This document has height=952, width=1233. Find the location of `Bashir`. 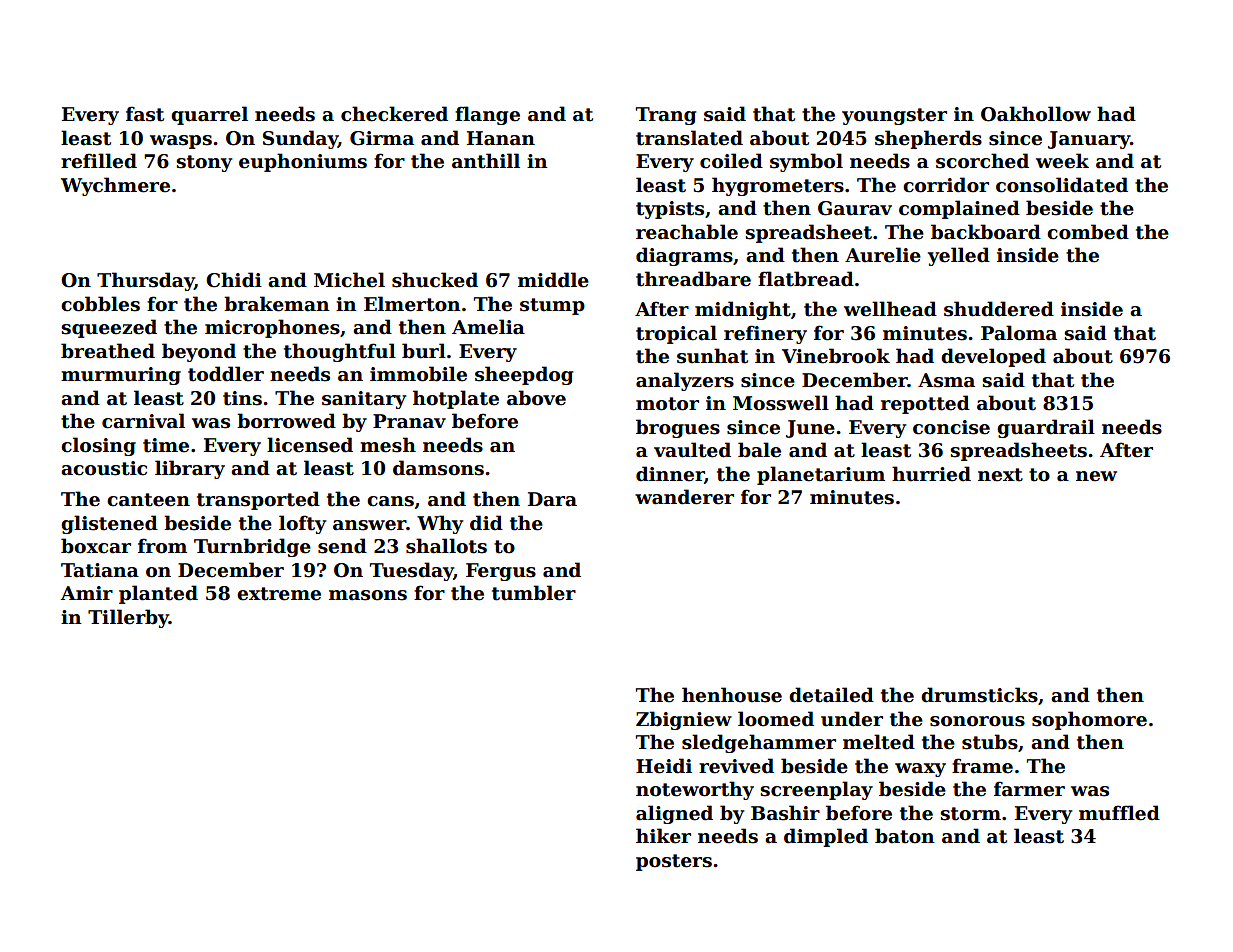

Bashir is located at coordinates (785, 813).
